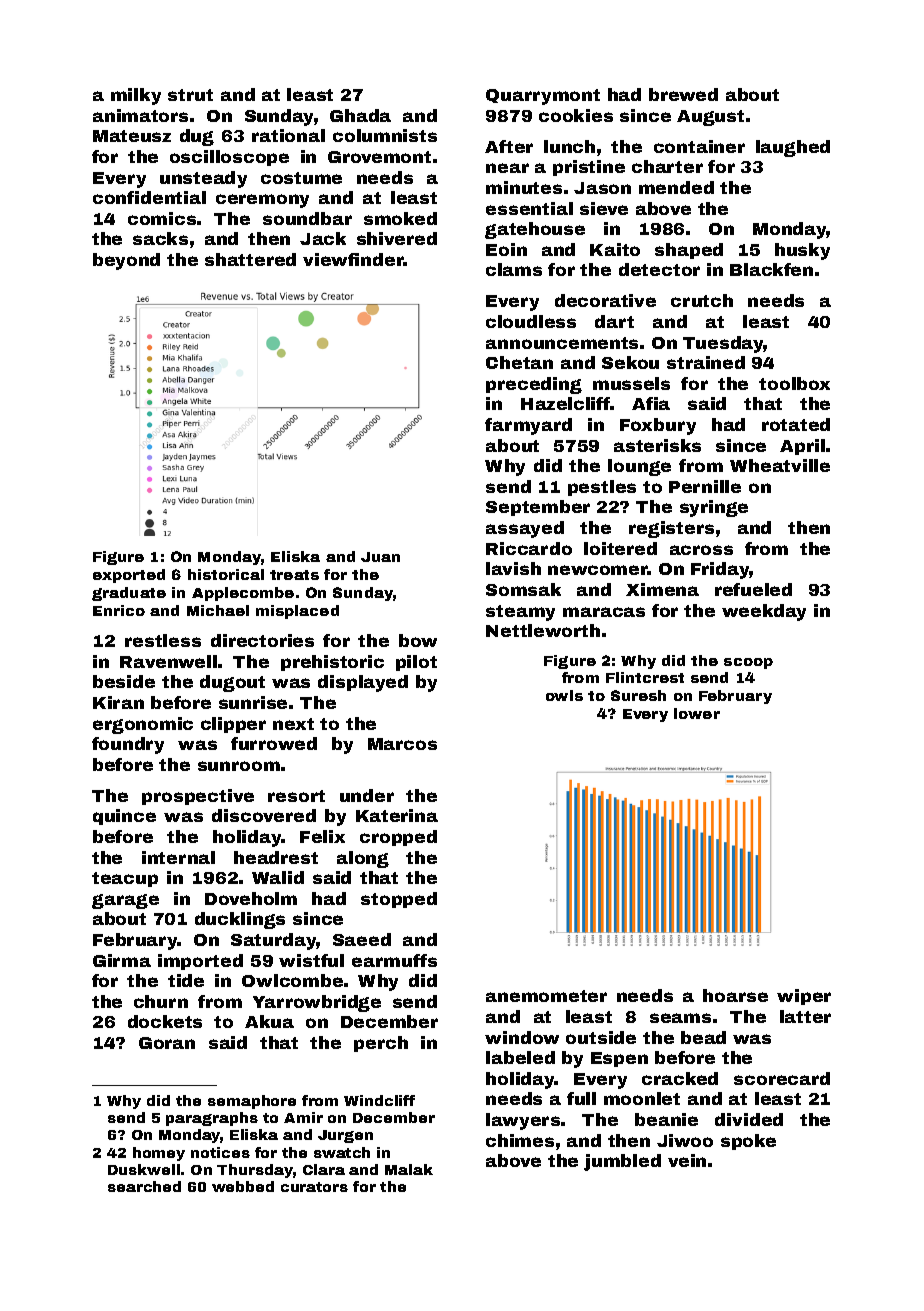 The height and width of the screenshot is (1311, 924). What do you see at coordinates (735, 995) in the screenshot?
I see `hoarse` at bounding box center [735, 995].
